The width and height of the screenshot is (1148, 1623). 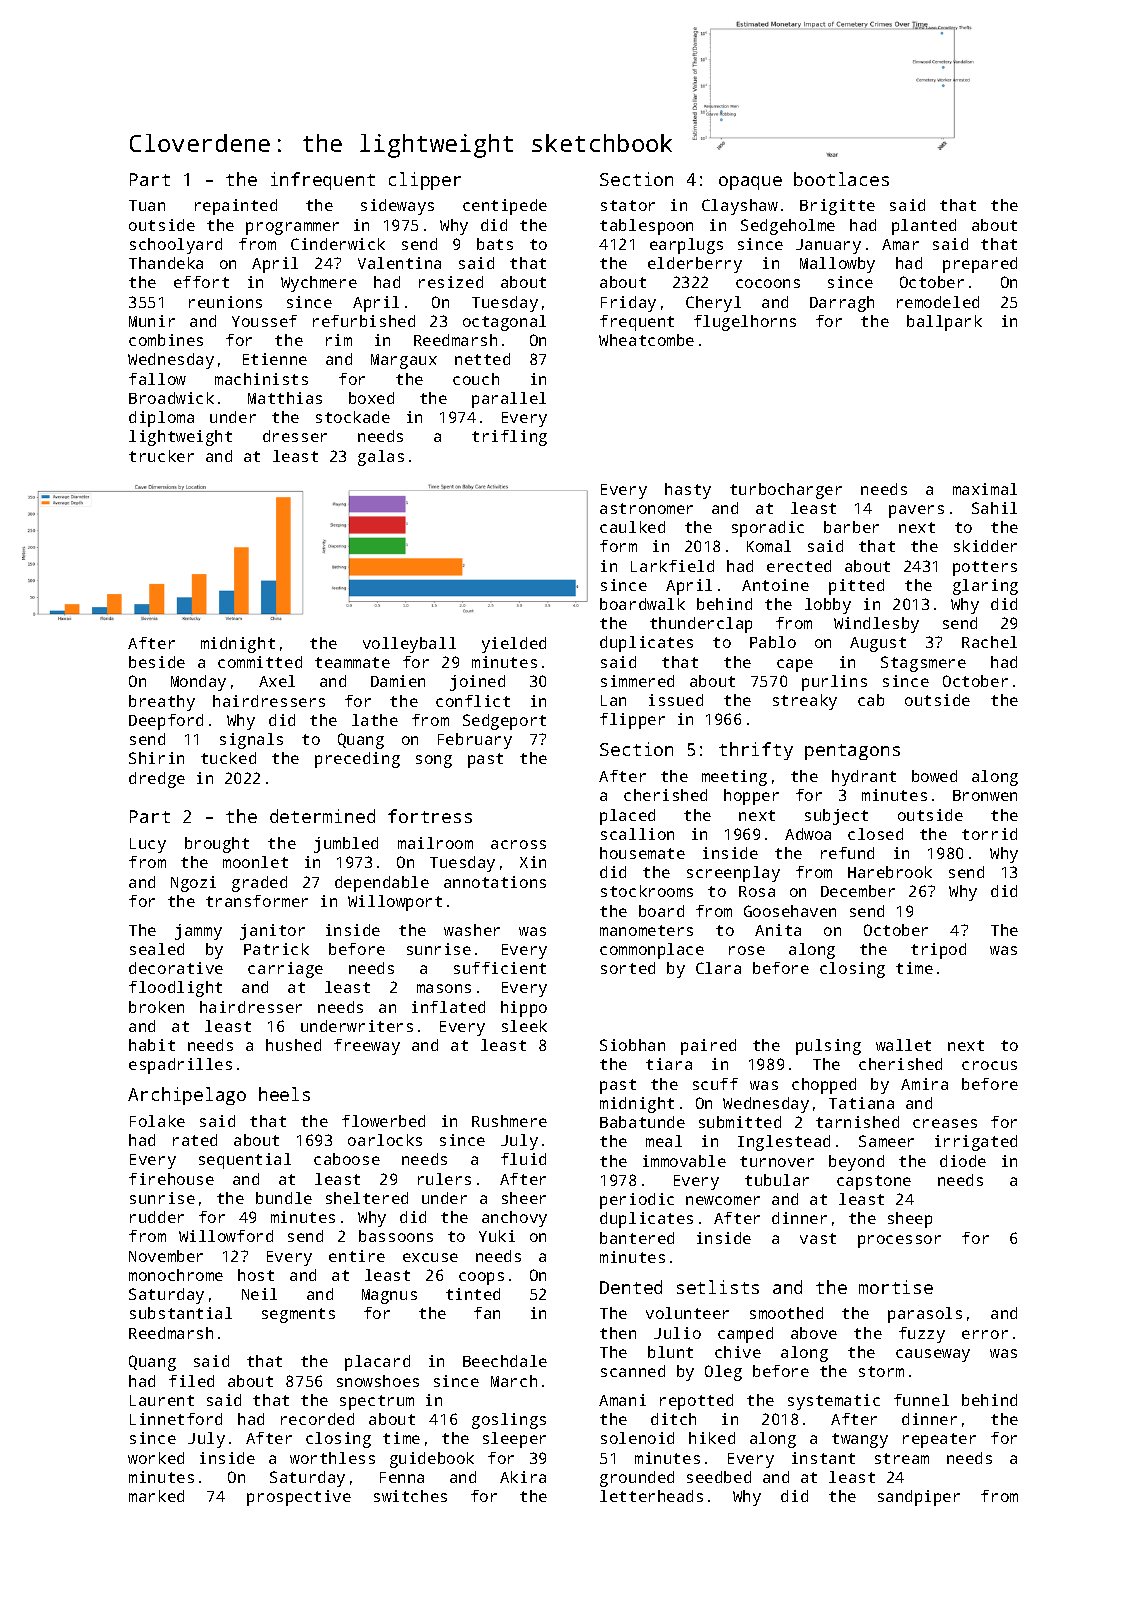 I want to click on tarnished, so click(x=857, y=1122).
